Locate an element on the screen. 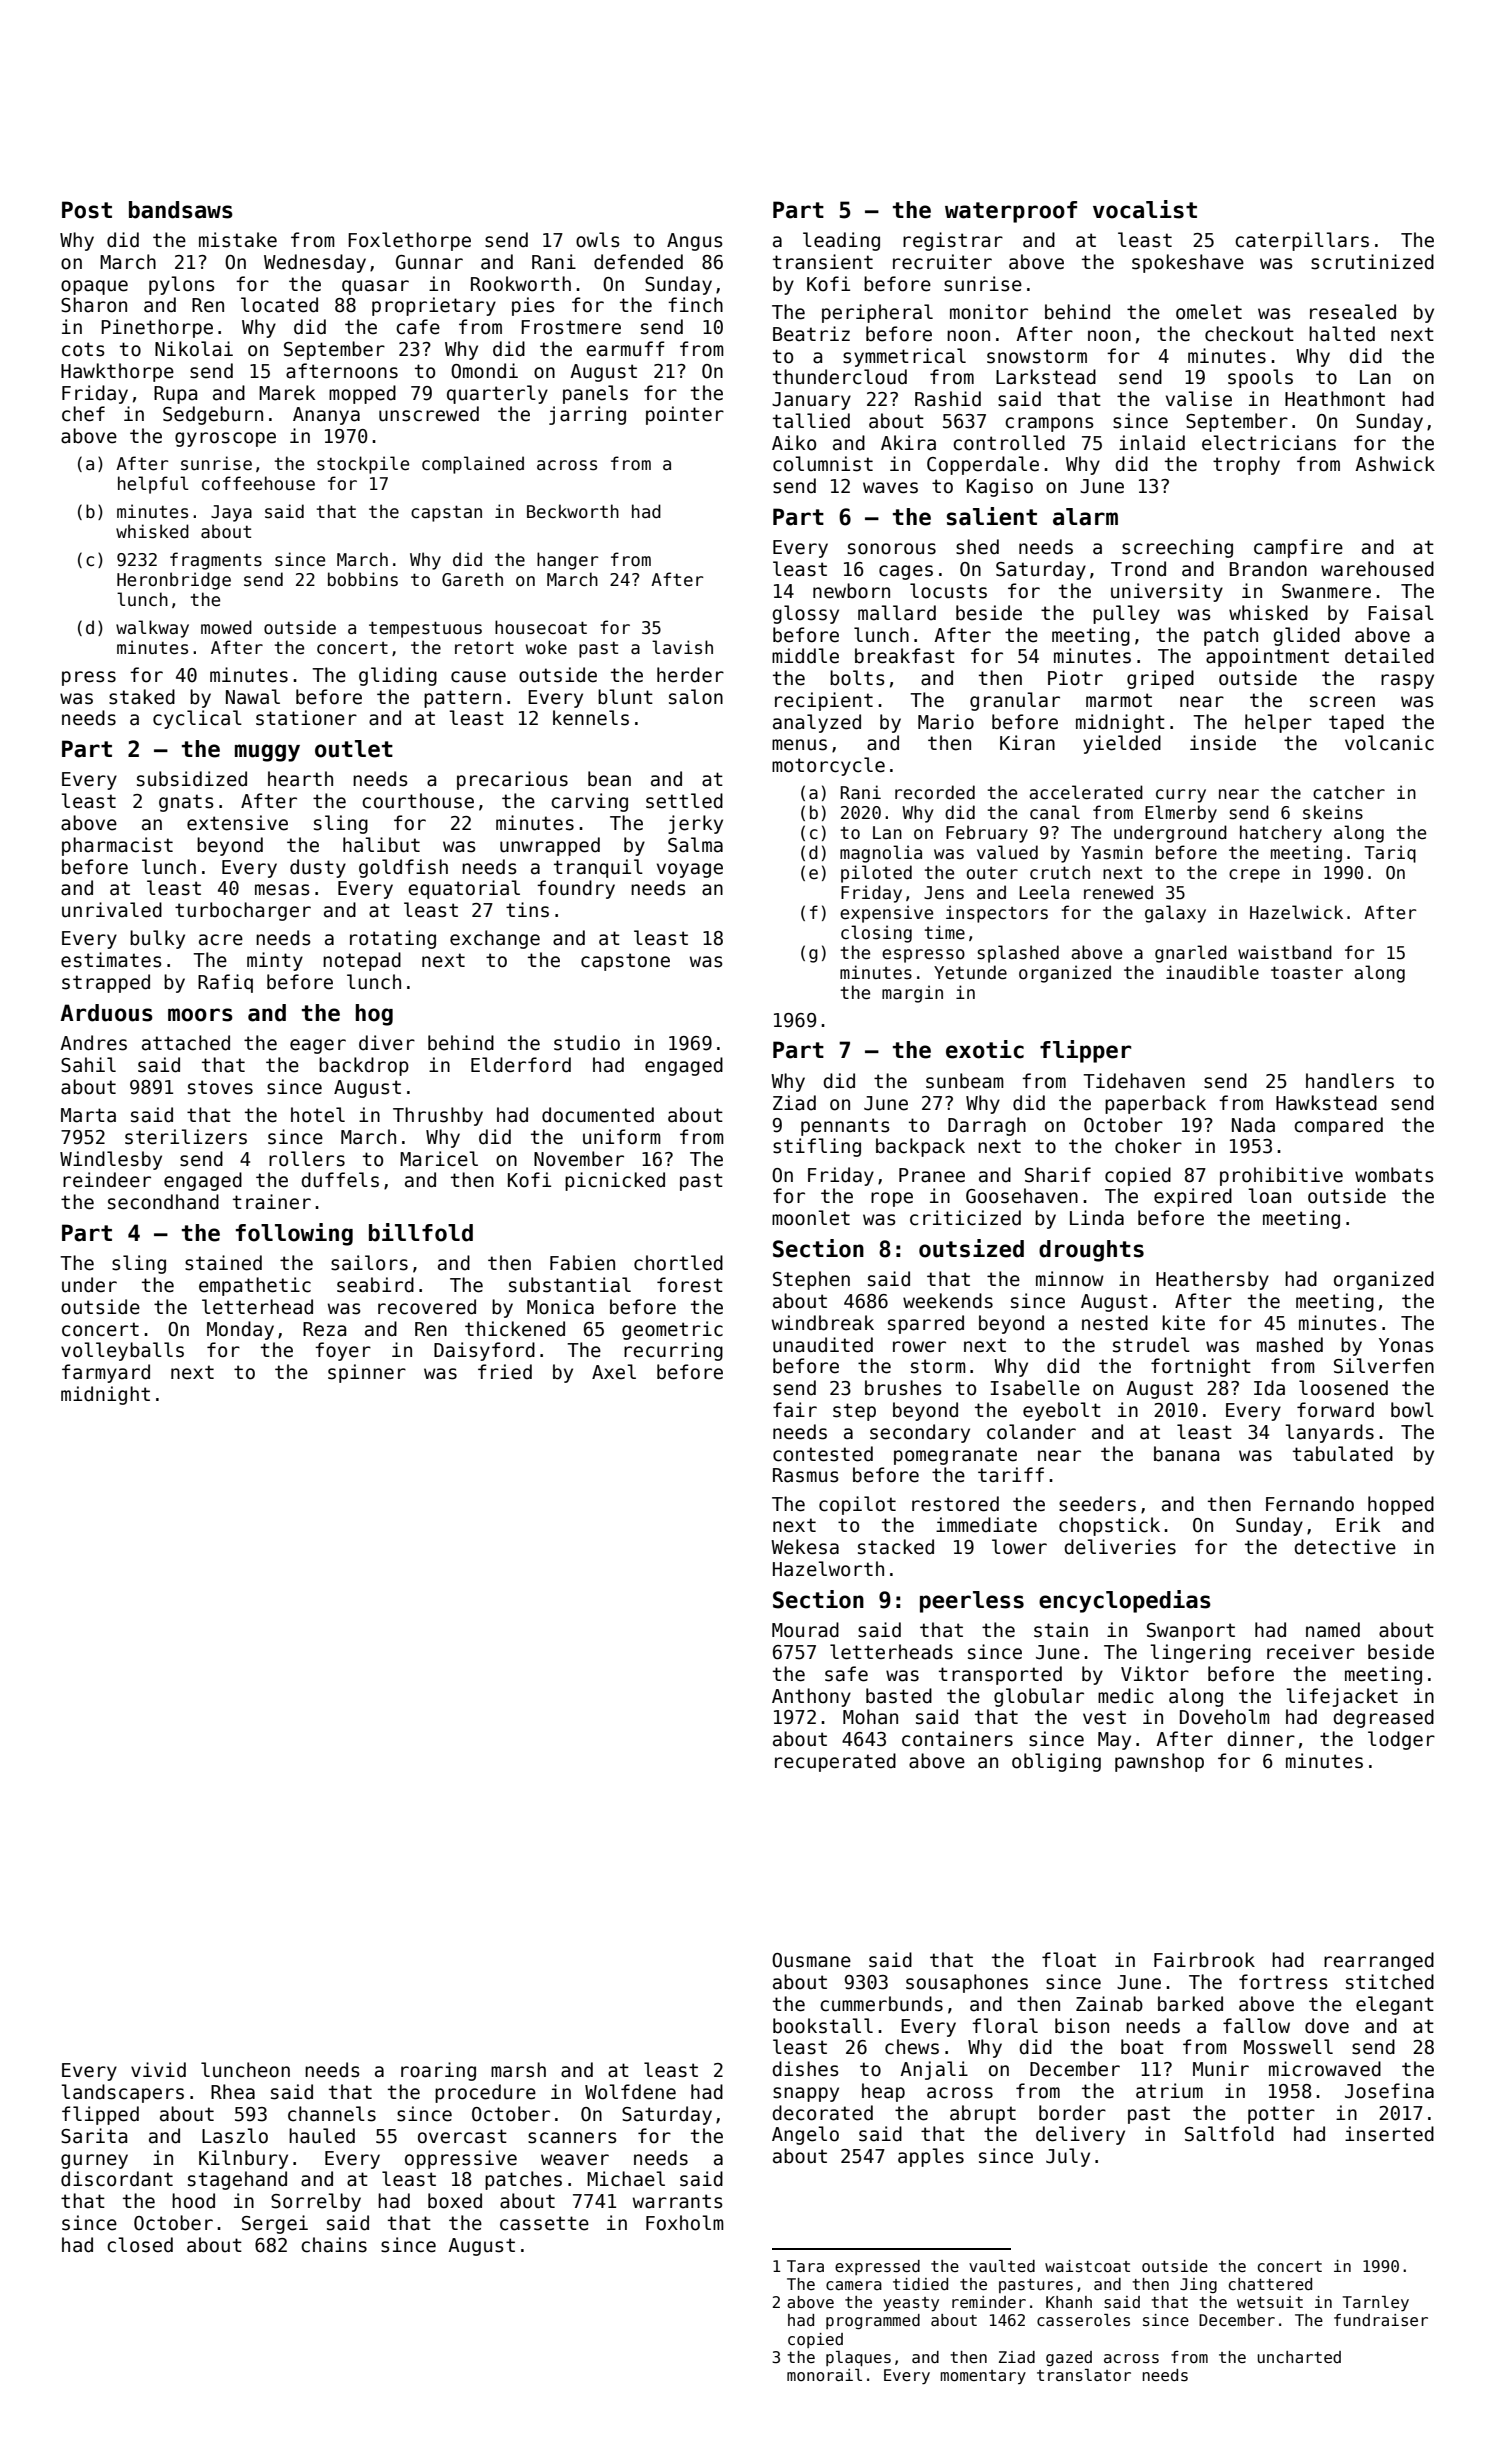 Image resolution: width=1496 pixels, height=2464 pixels. Angus is located at coordinates (694, 242).
